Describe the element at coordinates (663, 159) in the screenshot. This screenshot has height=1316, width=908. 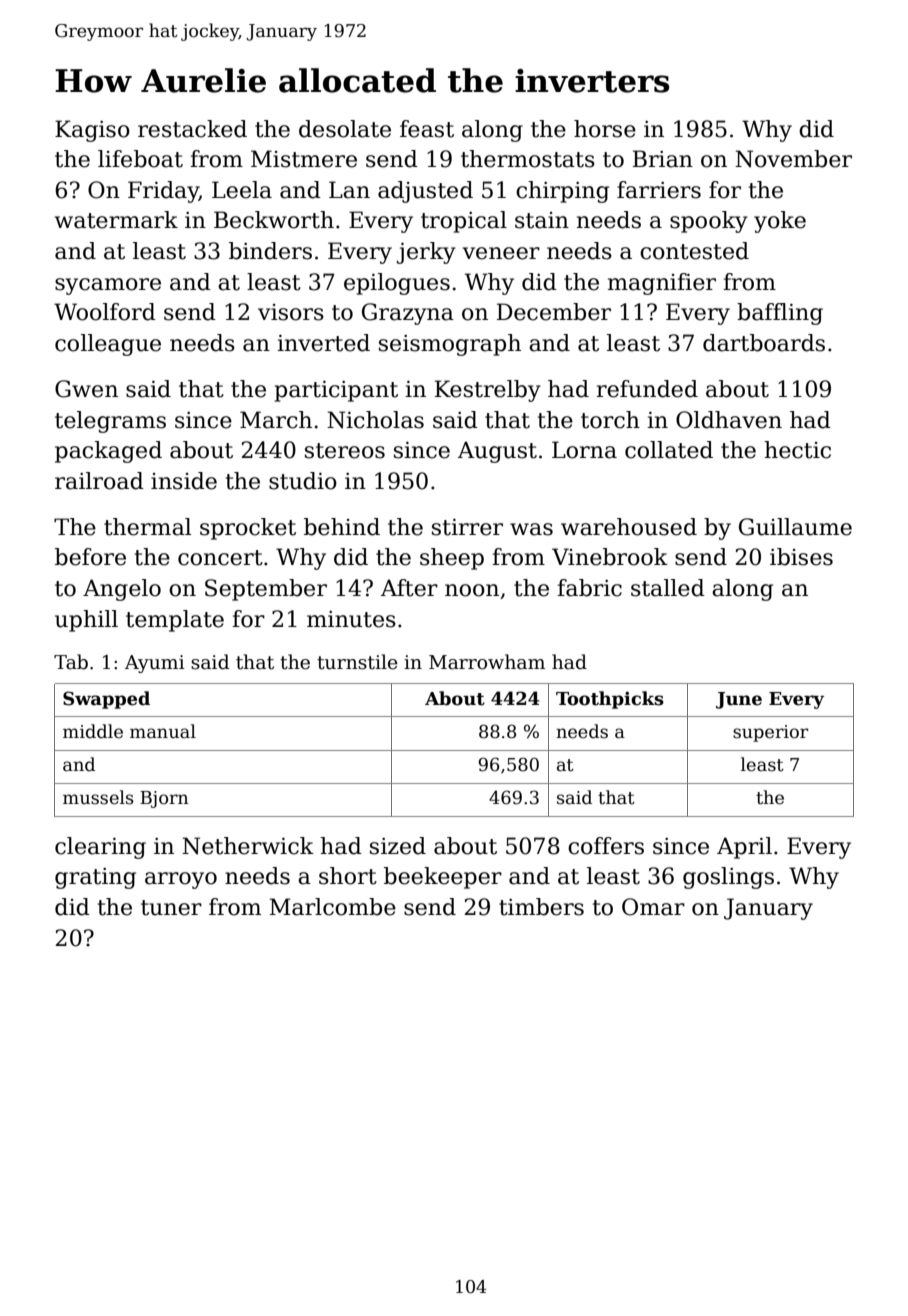
I see `Brian` at that location.
